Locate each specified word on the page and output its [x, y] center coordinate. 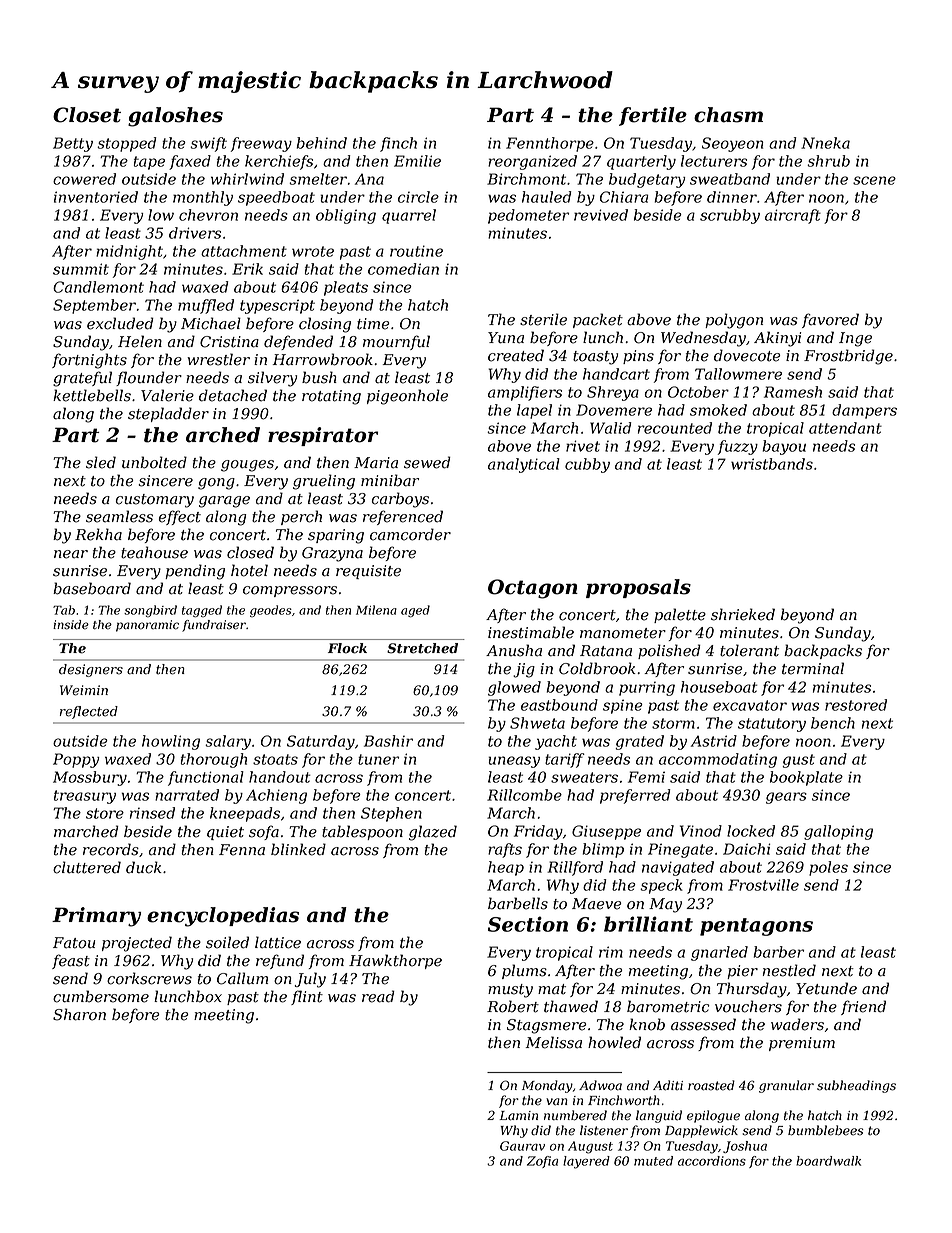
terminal [813, 668]
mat [552, 989]
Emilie [417, 161]
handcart [616, 374]
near [71, 554]
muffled [206, 306]
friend [863, 1007]
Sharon [79, 1014]
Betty [73, 144]
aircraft [793, 216]
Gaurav [522, 1146]
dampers [864, 411]
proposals [638, 588]
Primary [96, 917]
